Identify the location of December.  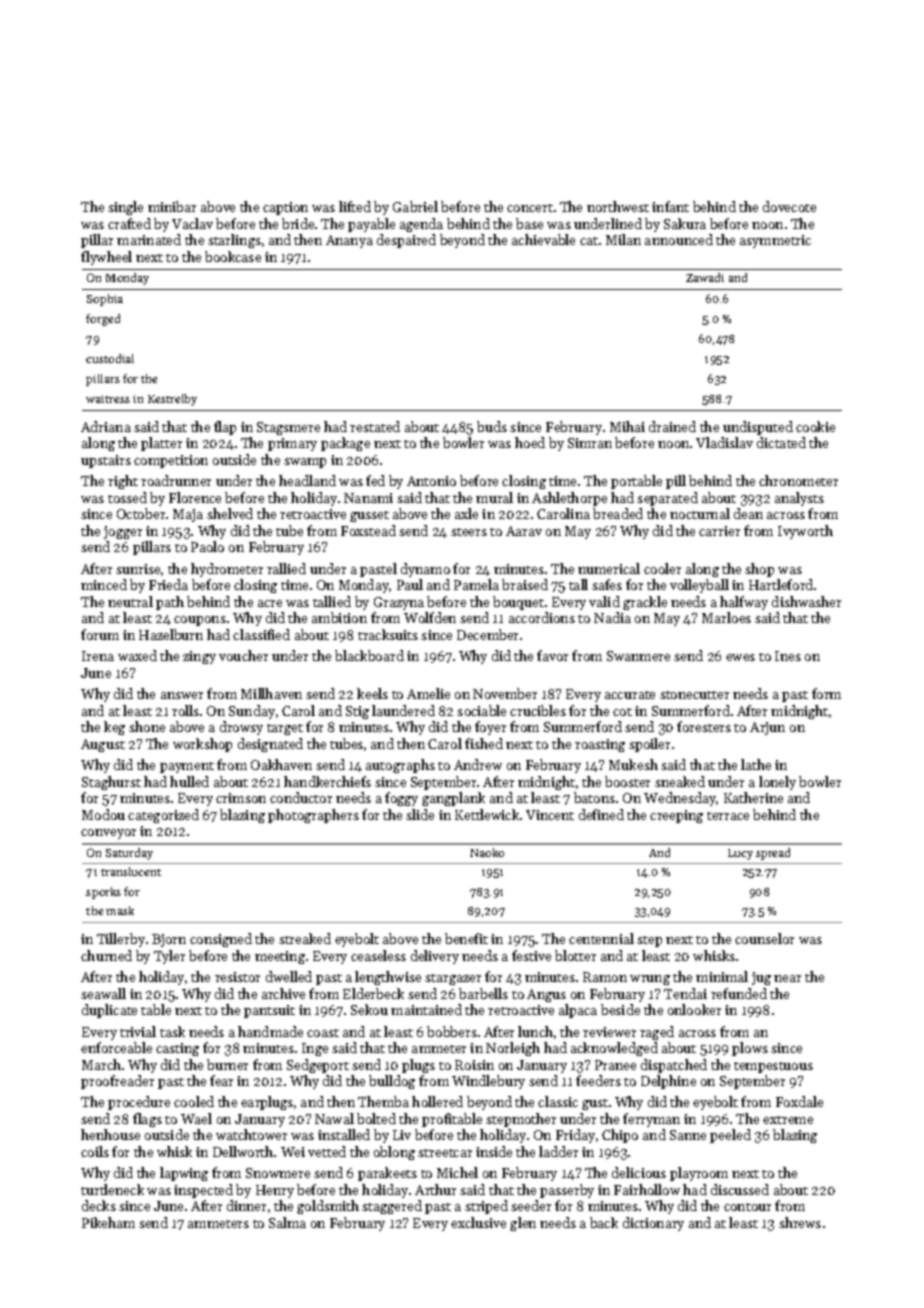
(487, 634).
